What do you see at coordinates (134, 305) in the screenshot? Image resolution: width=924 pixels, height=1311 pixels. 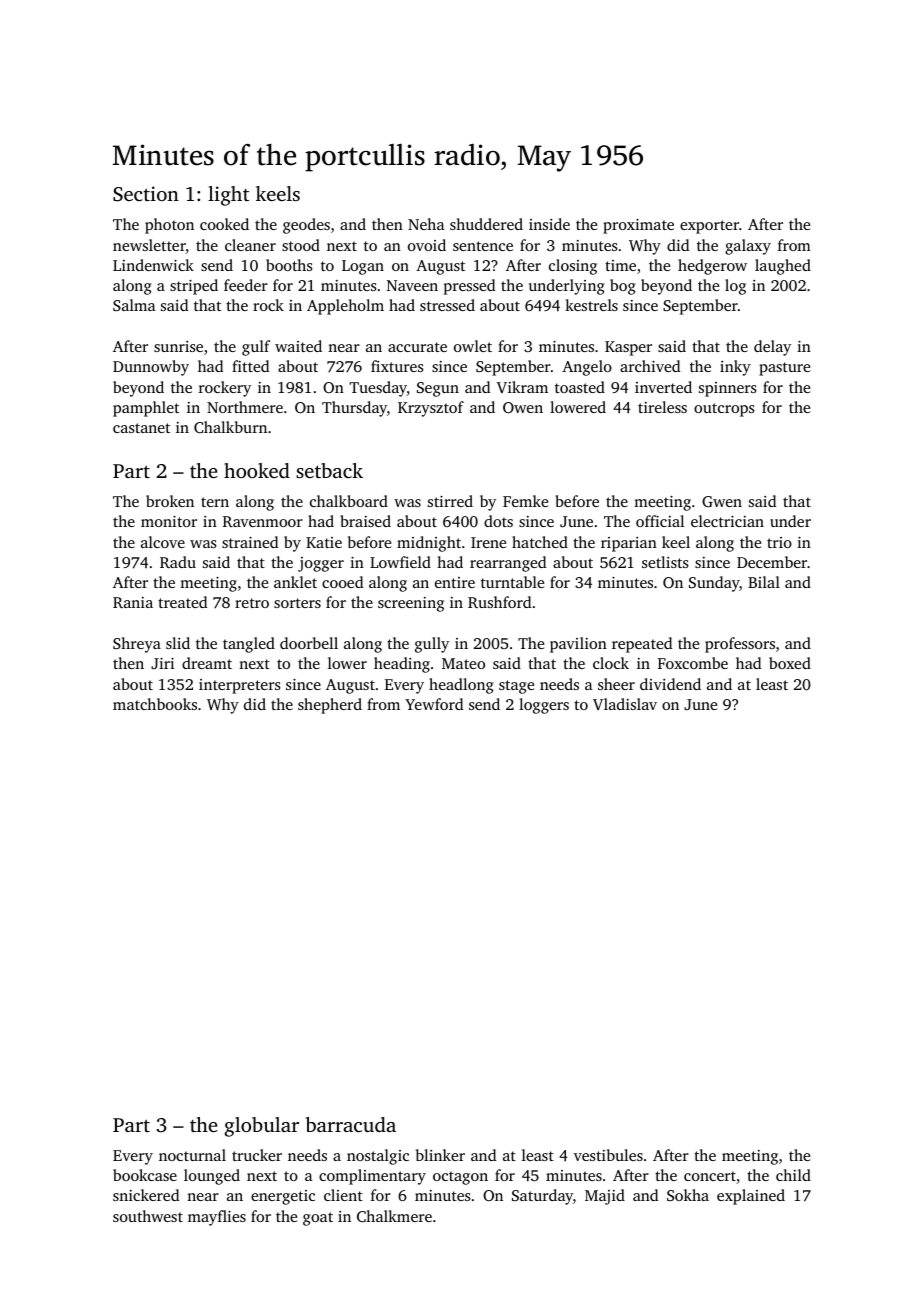 I see `Salma` at bounding box center [134, 305].
